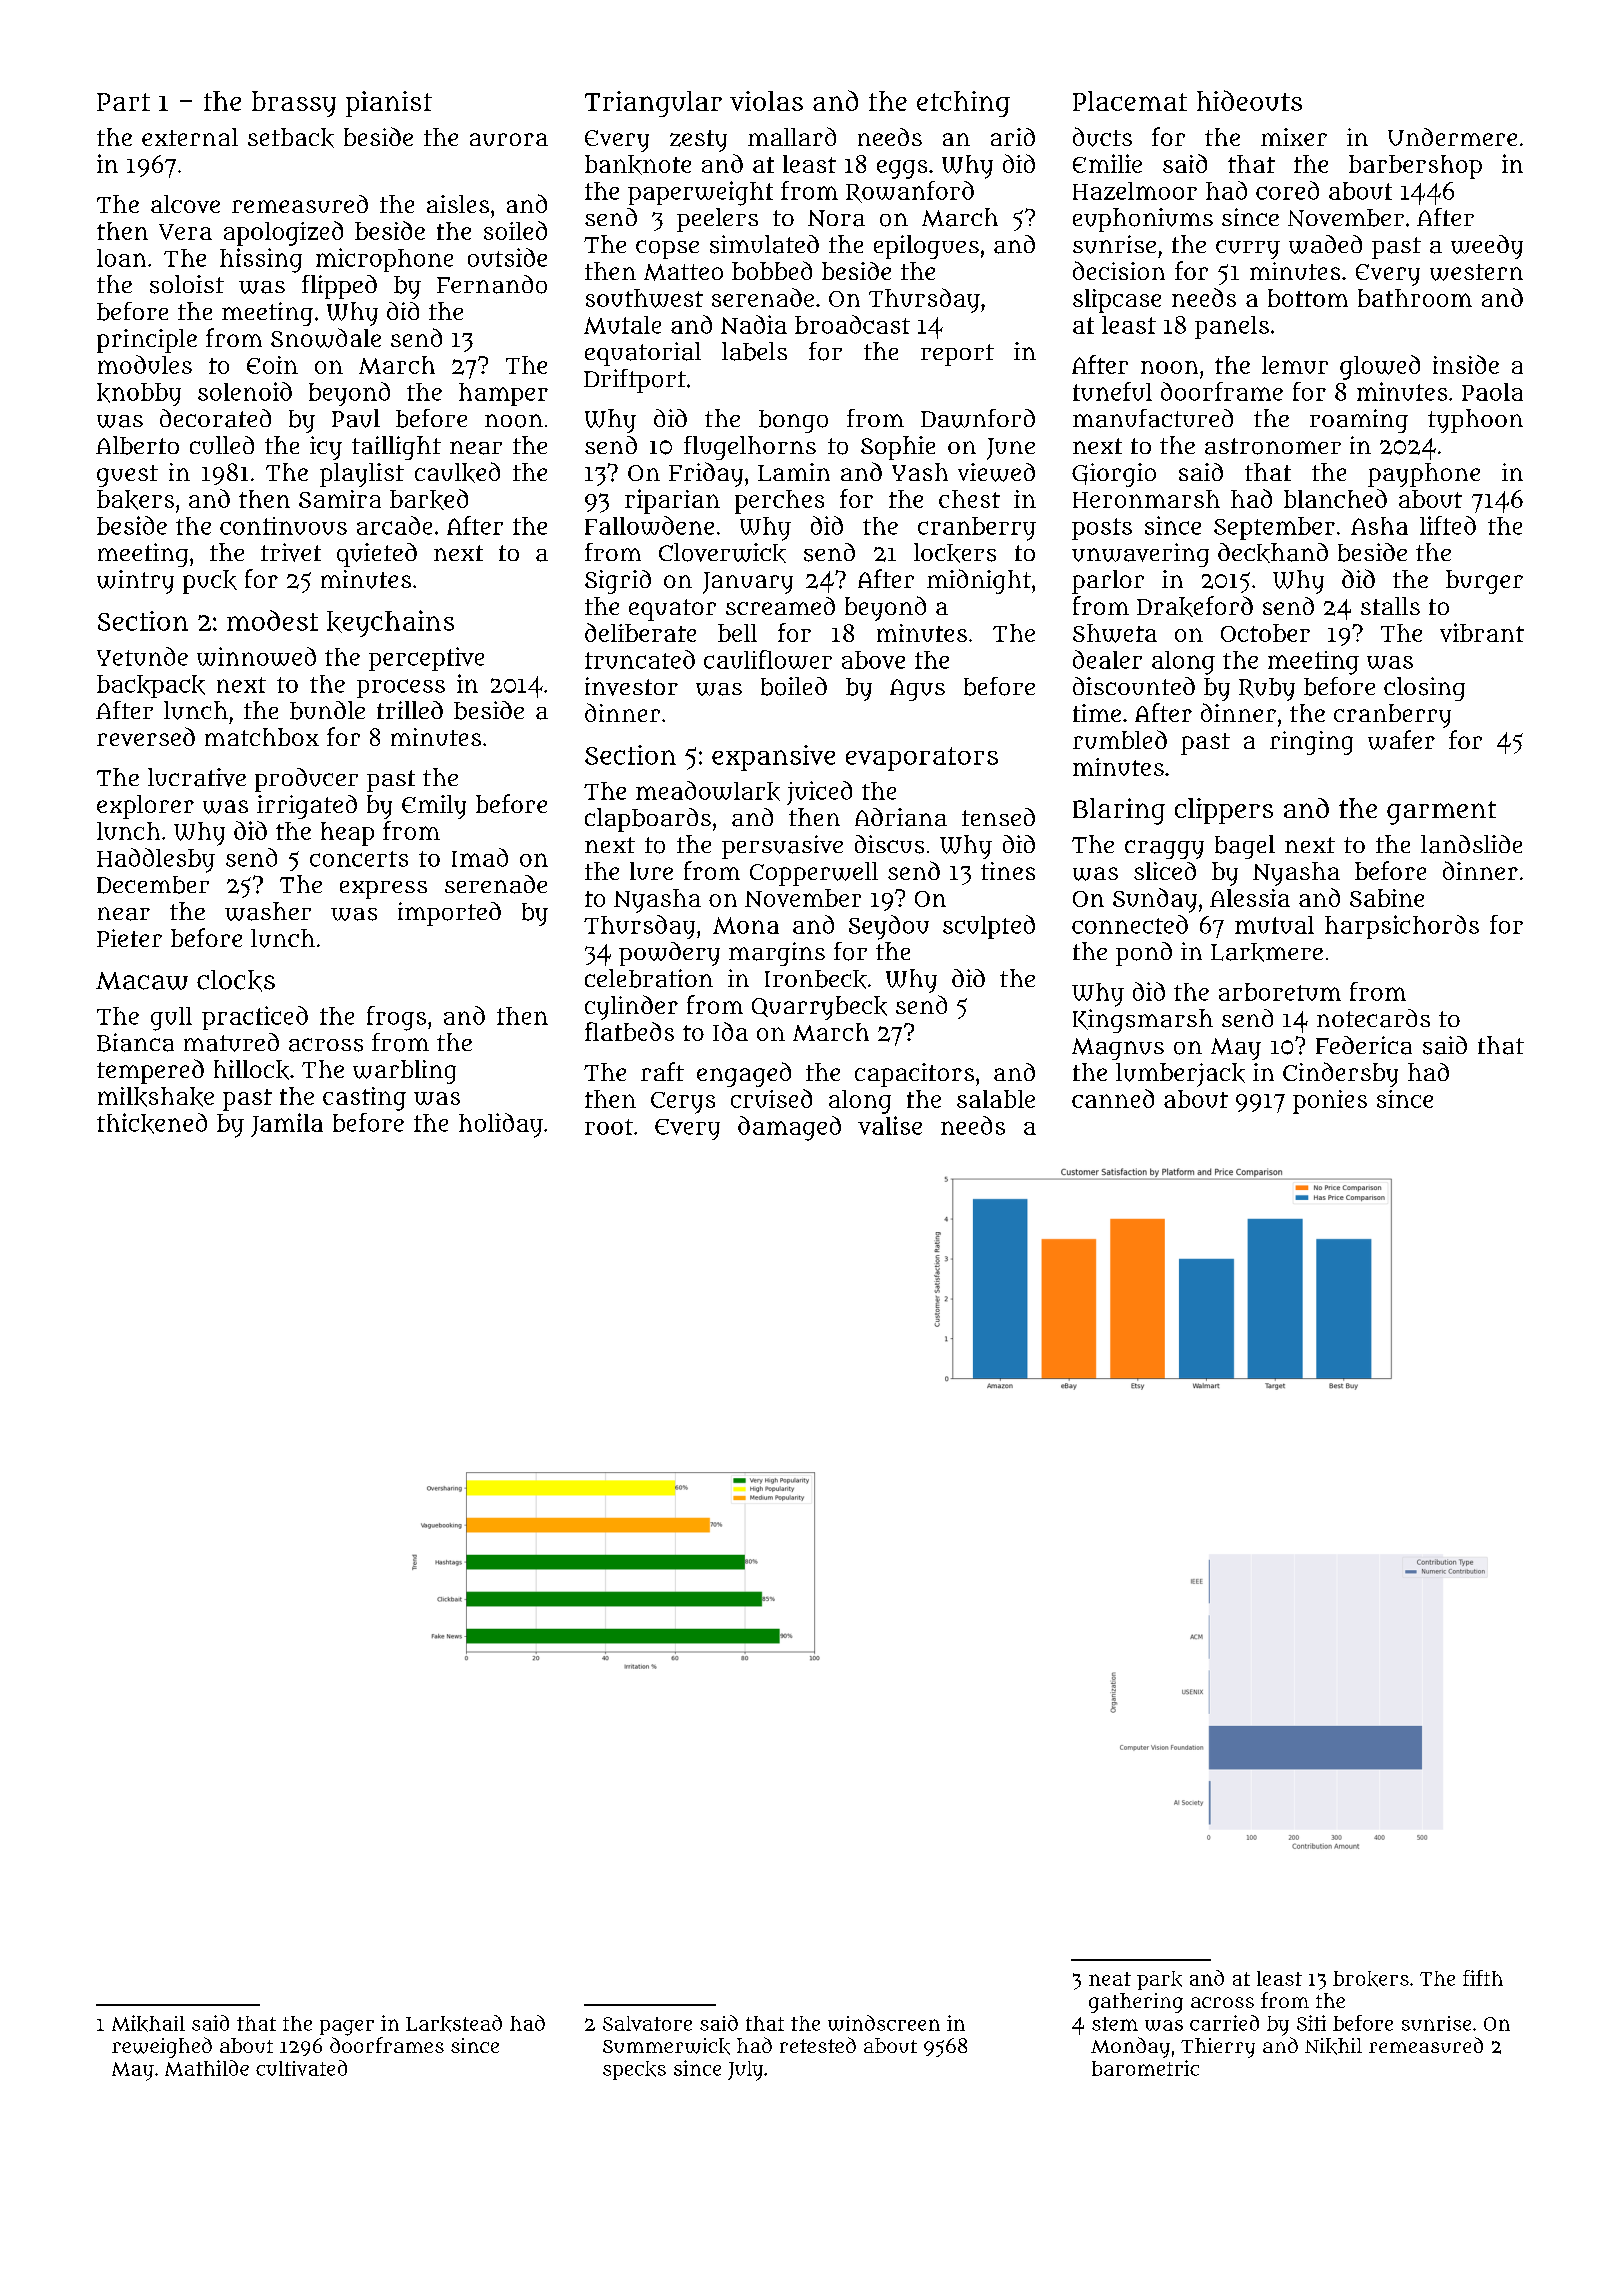 Image resolution: width=1620 pixels, height=2292 pixels. Describe the element at coordinates (306, 780) in the screenshot. I see `producer` at that location.
